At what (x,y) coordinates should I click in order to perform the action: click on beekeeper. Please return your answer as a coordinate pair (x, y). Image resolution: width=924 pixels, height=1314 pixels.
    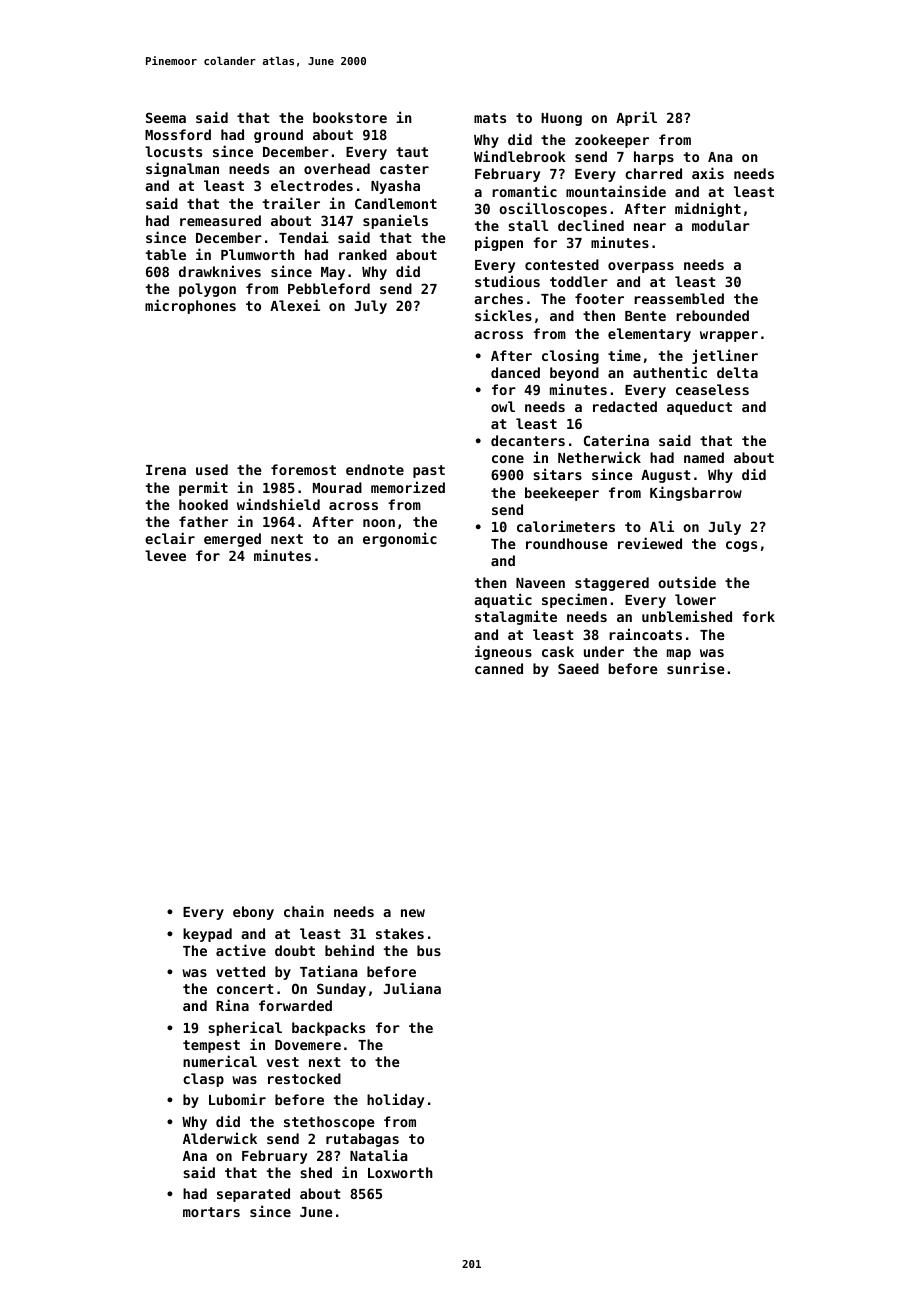
    Looking at the image, I should click on (562, 494).
